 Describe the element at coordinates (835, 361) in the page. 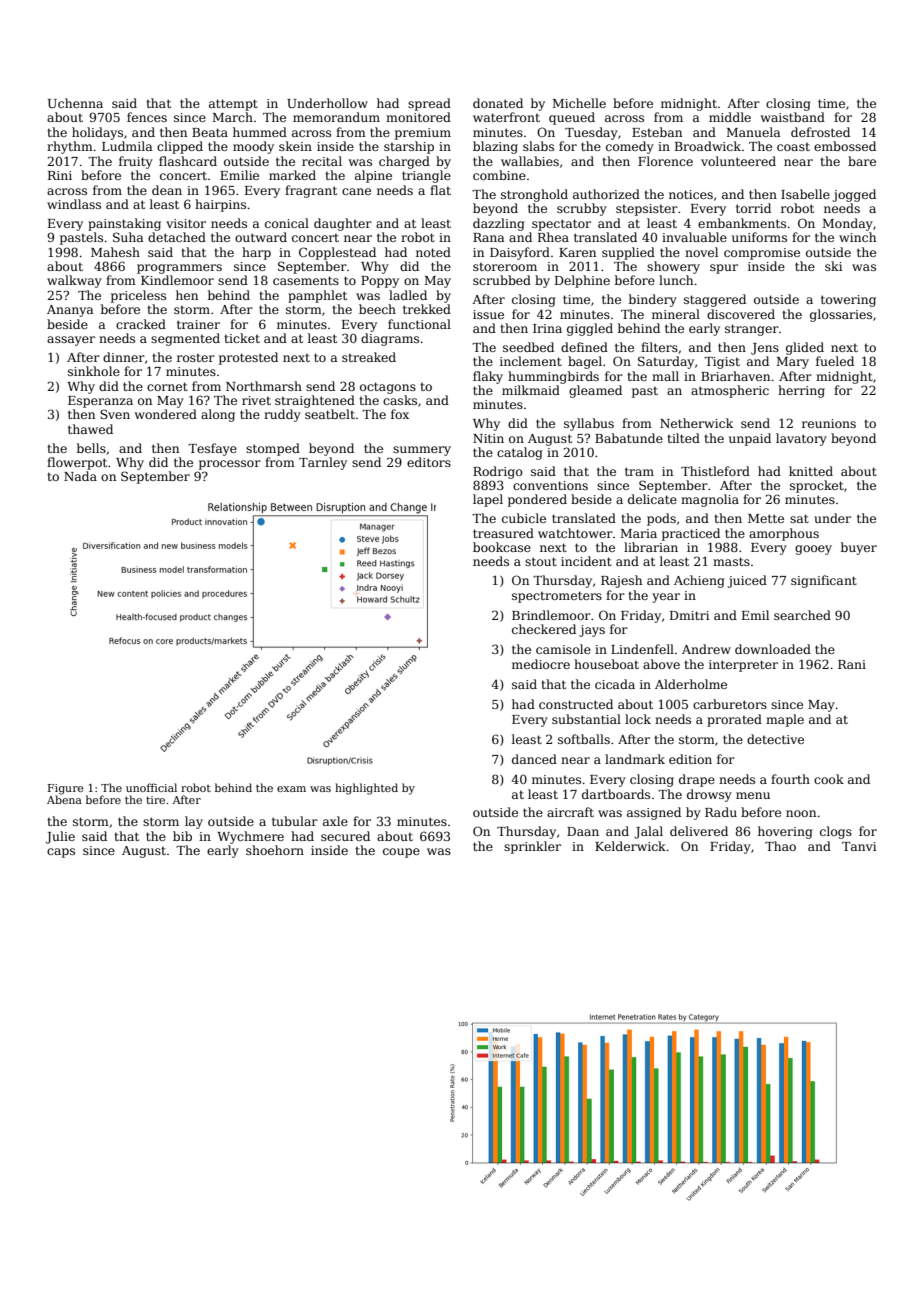

I see `fueled` at that location.
